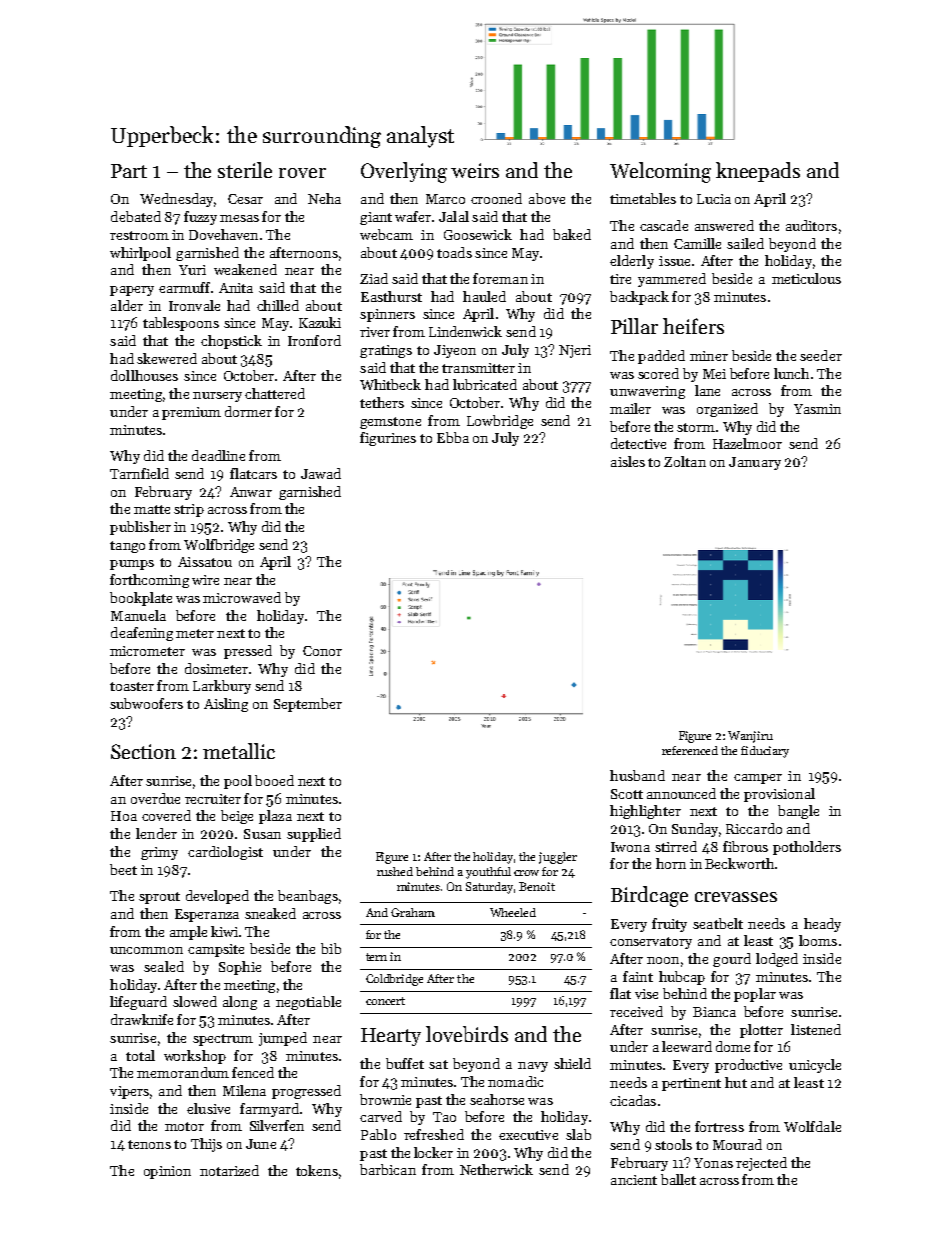 The width and height of the screenshot is (952, 1233). Describe the element at coordinates (322, 651) in the screenshot. I see `Conor` at that location.
